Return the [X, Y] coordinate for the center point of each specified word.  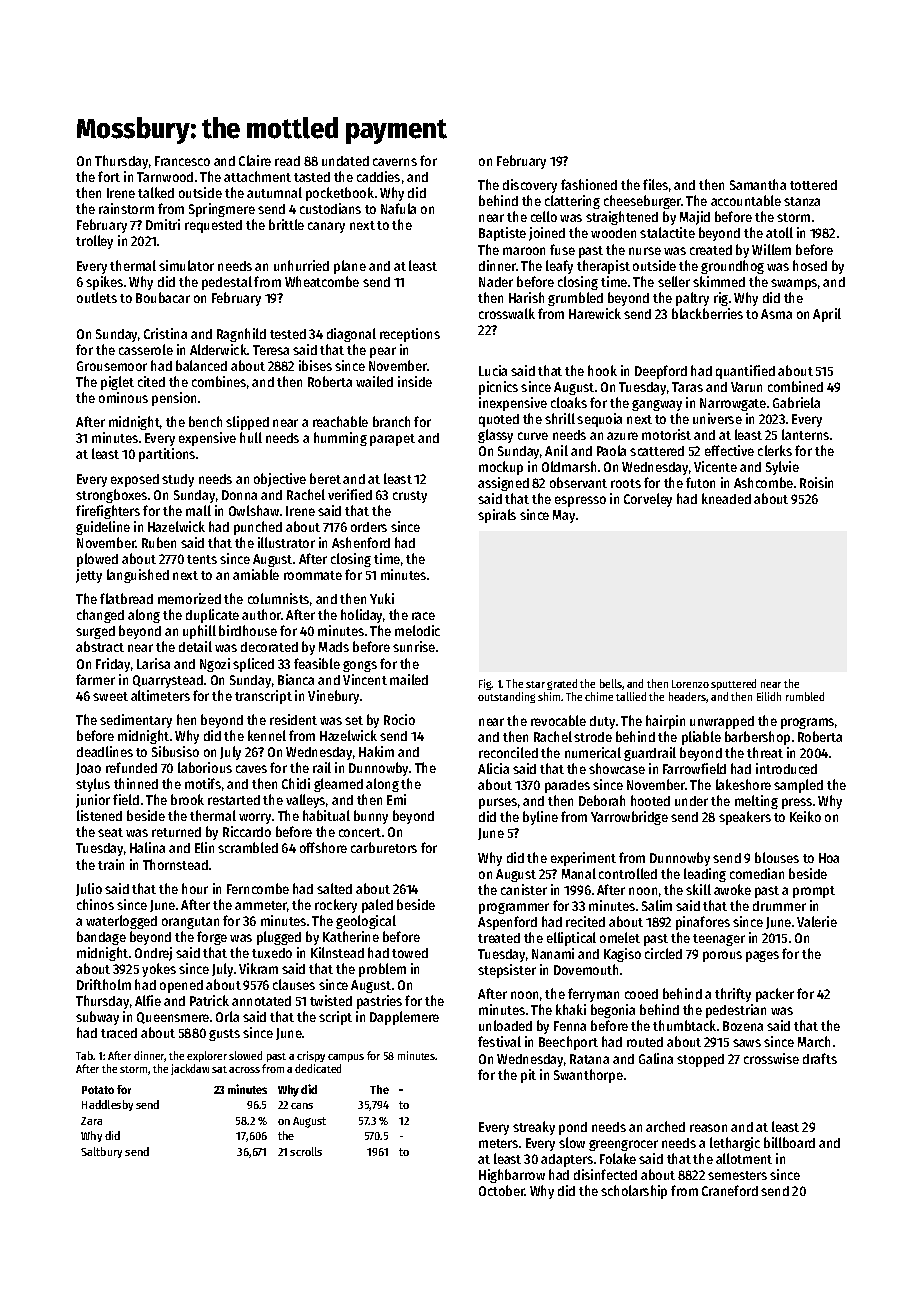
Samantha [758, 184]
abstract [100, 646]
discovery [530, 186]
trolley [94, 242]
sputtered [733, 684]
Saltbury [101, 1152]
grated [562, 684]
